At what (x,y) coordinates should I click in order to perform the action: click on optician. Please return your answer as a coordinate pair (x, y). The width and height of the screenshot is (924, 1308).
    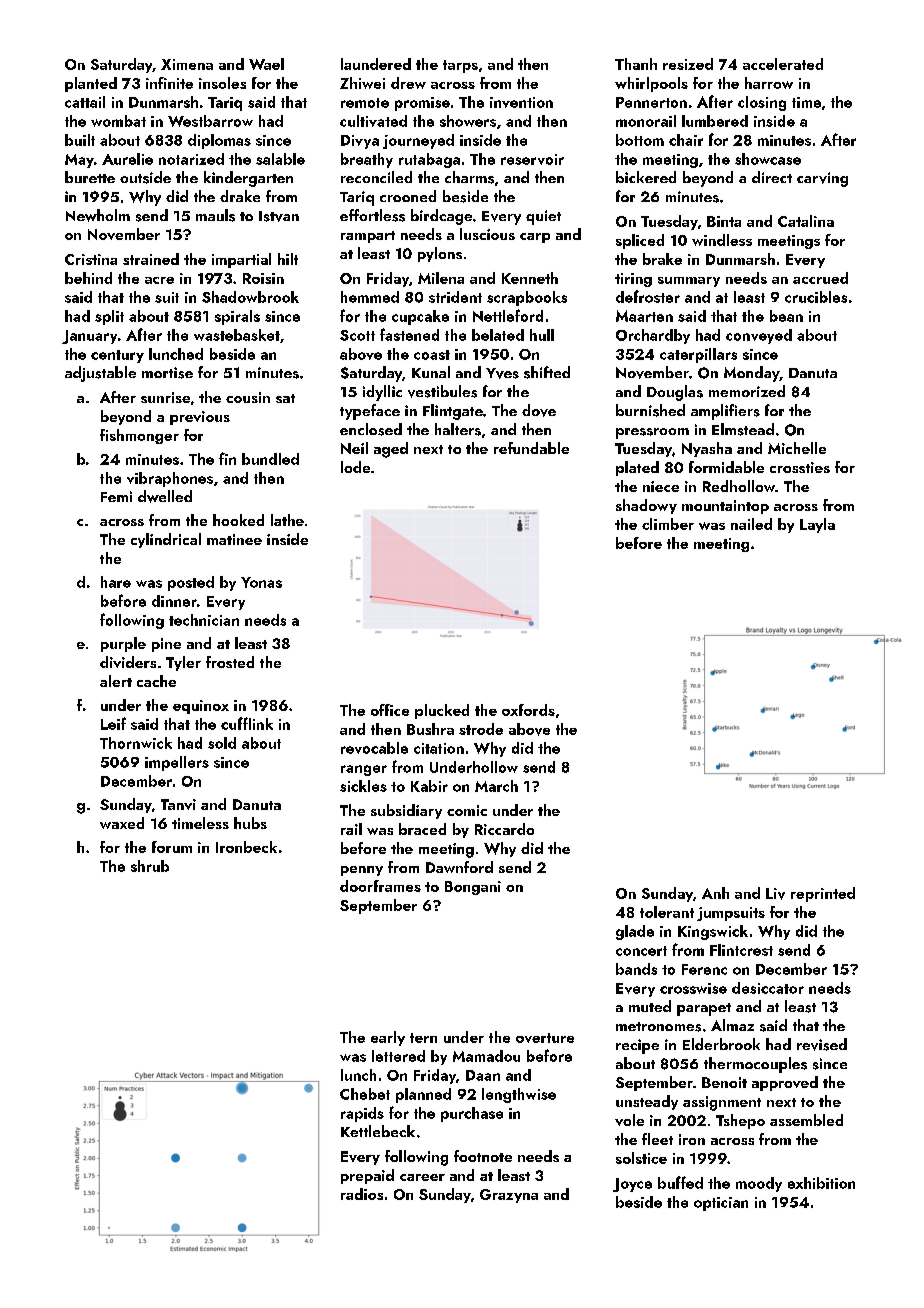
    Looking at the image, I should click on (721, 1204).
